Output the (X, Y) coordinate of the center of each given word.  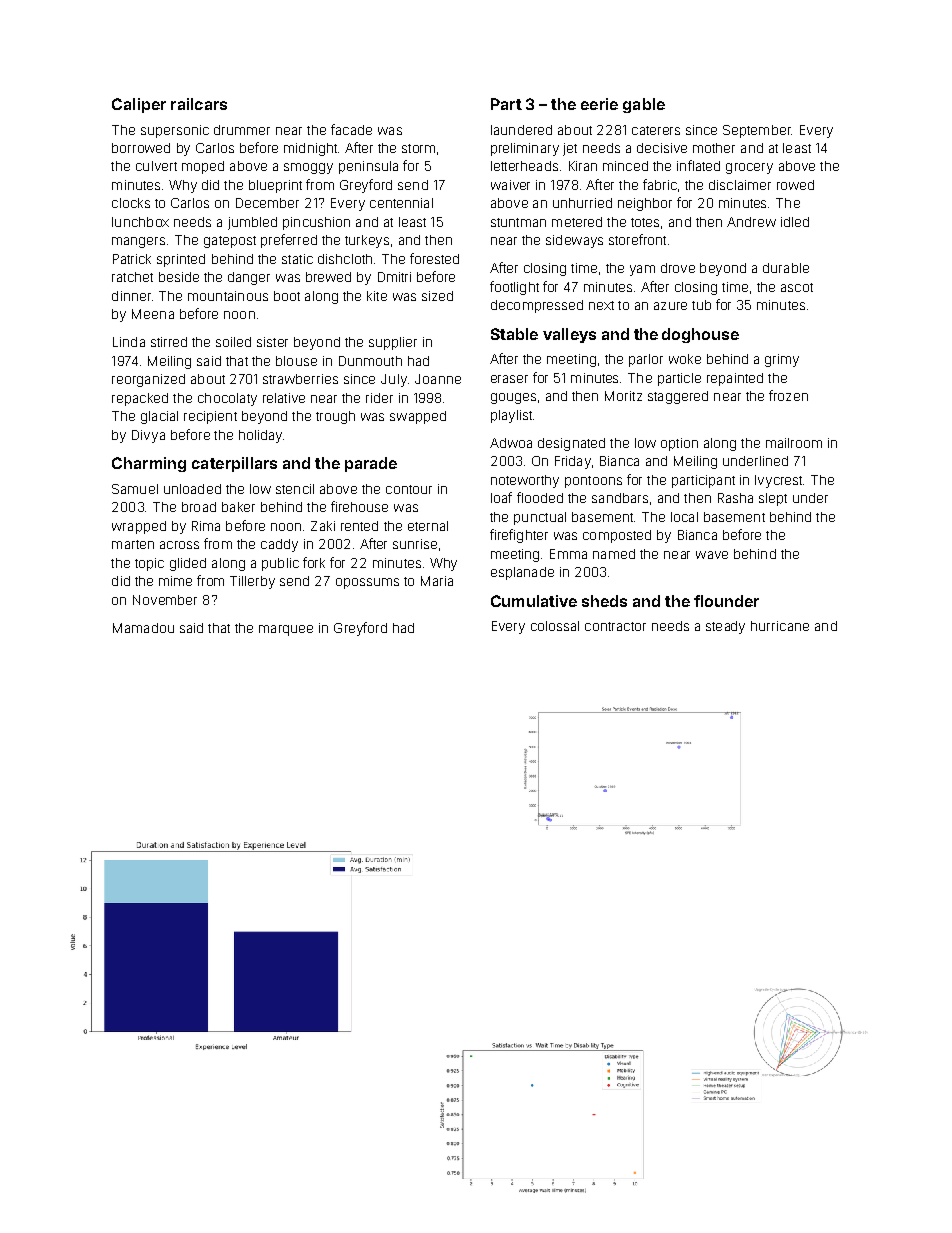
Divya (148, 436)
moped (203, 167)
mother (714, 148)
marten (133, 544)
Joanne (438, 379)
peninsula (368, 167)
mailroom (794, 443)
